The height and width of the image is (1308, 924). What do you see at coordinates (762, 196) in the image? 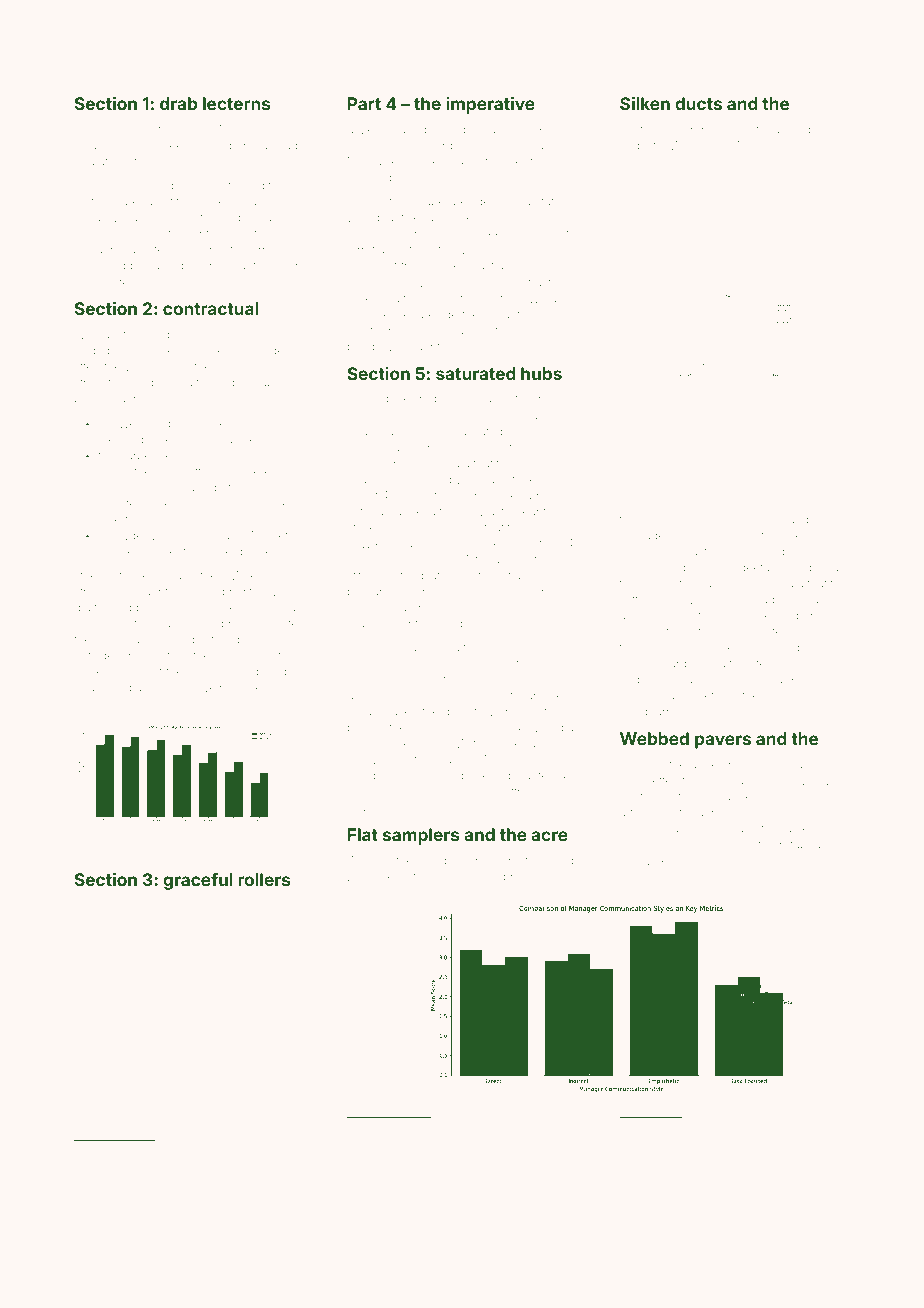
I see `bobbed` at bounding box center [762, 196].
